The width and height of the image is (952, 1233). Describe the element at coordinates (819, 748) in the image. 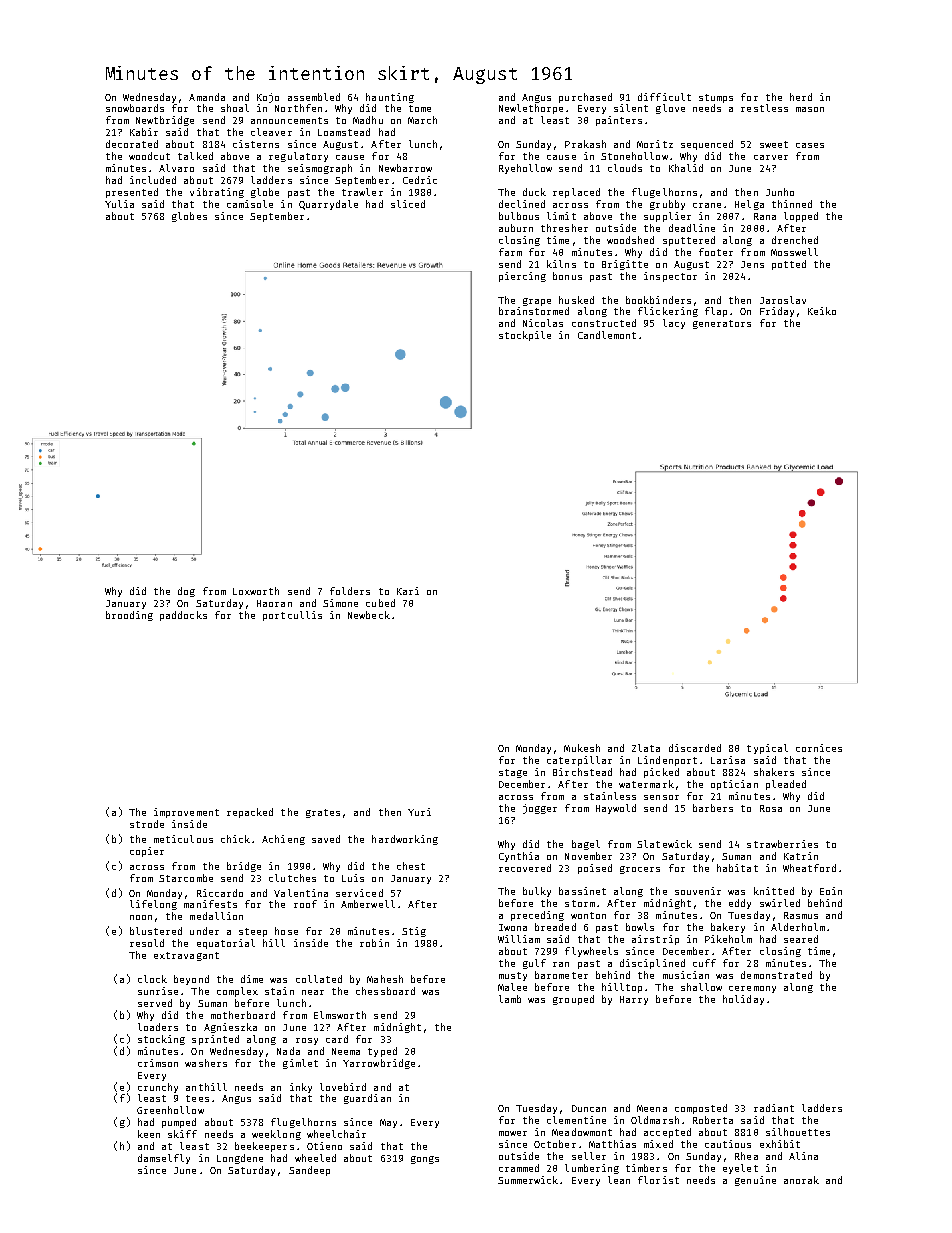

I see `cornices` at that location.
